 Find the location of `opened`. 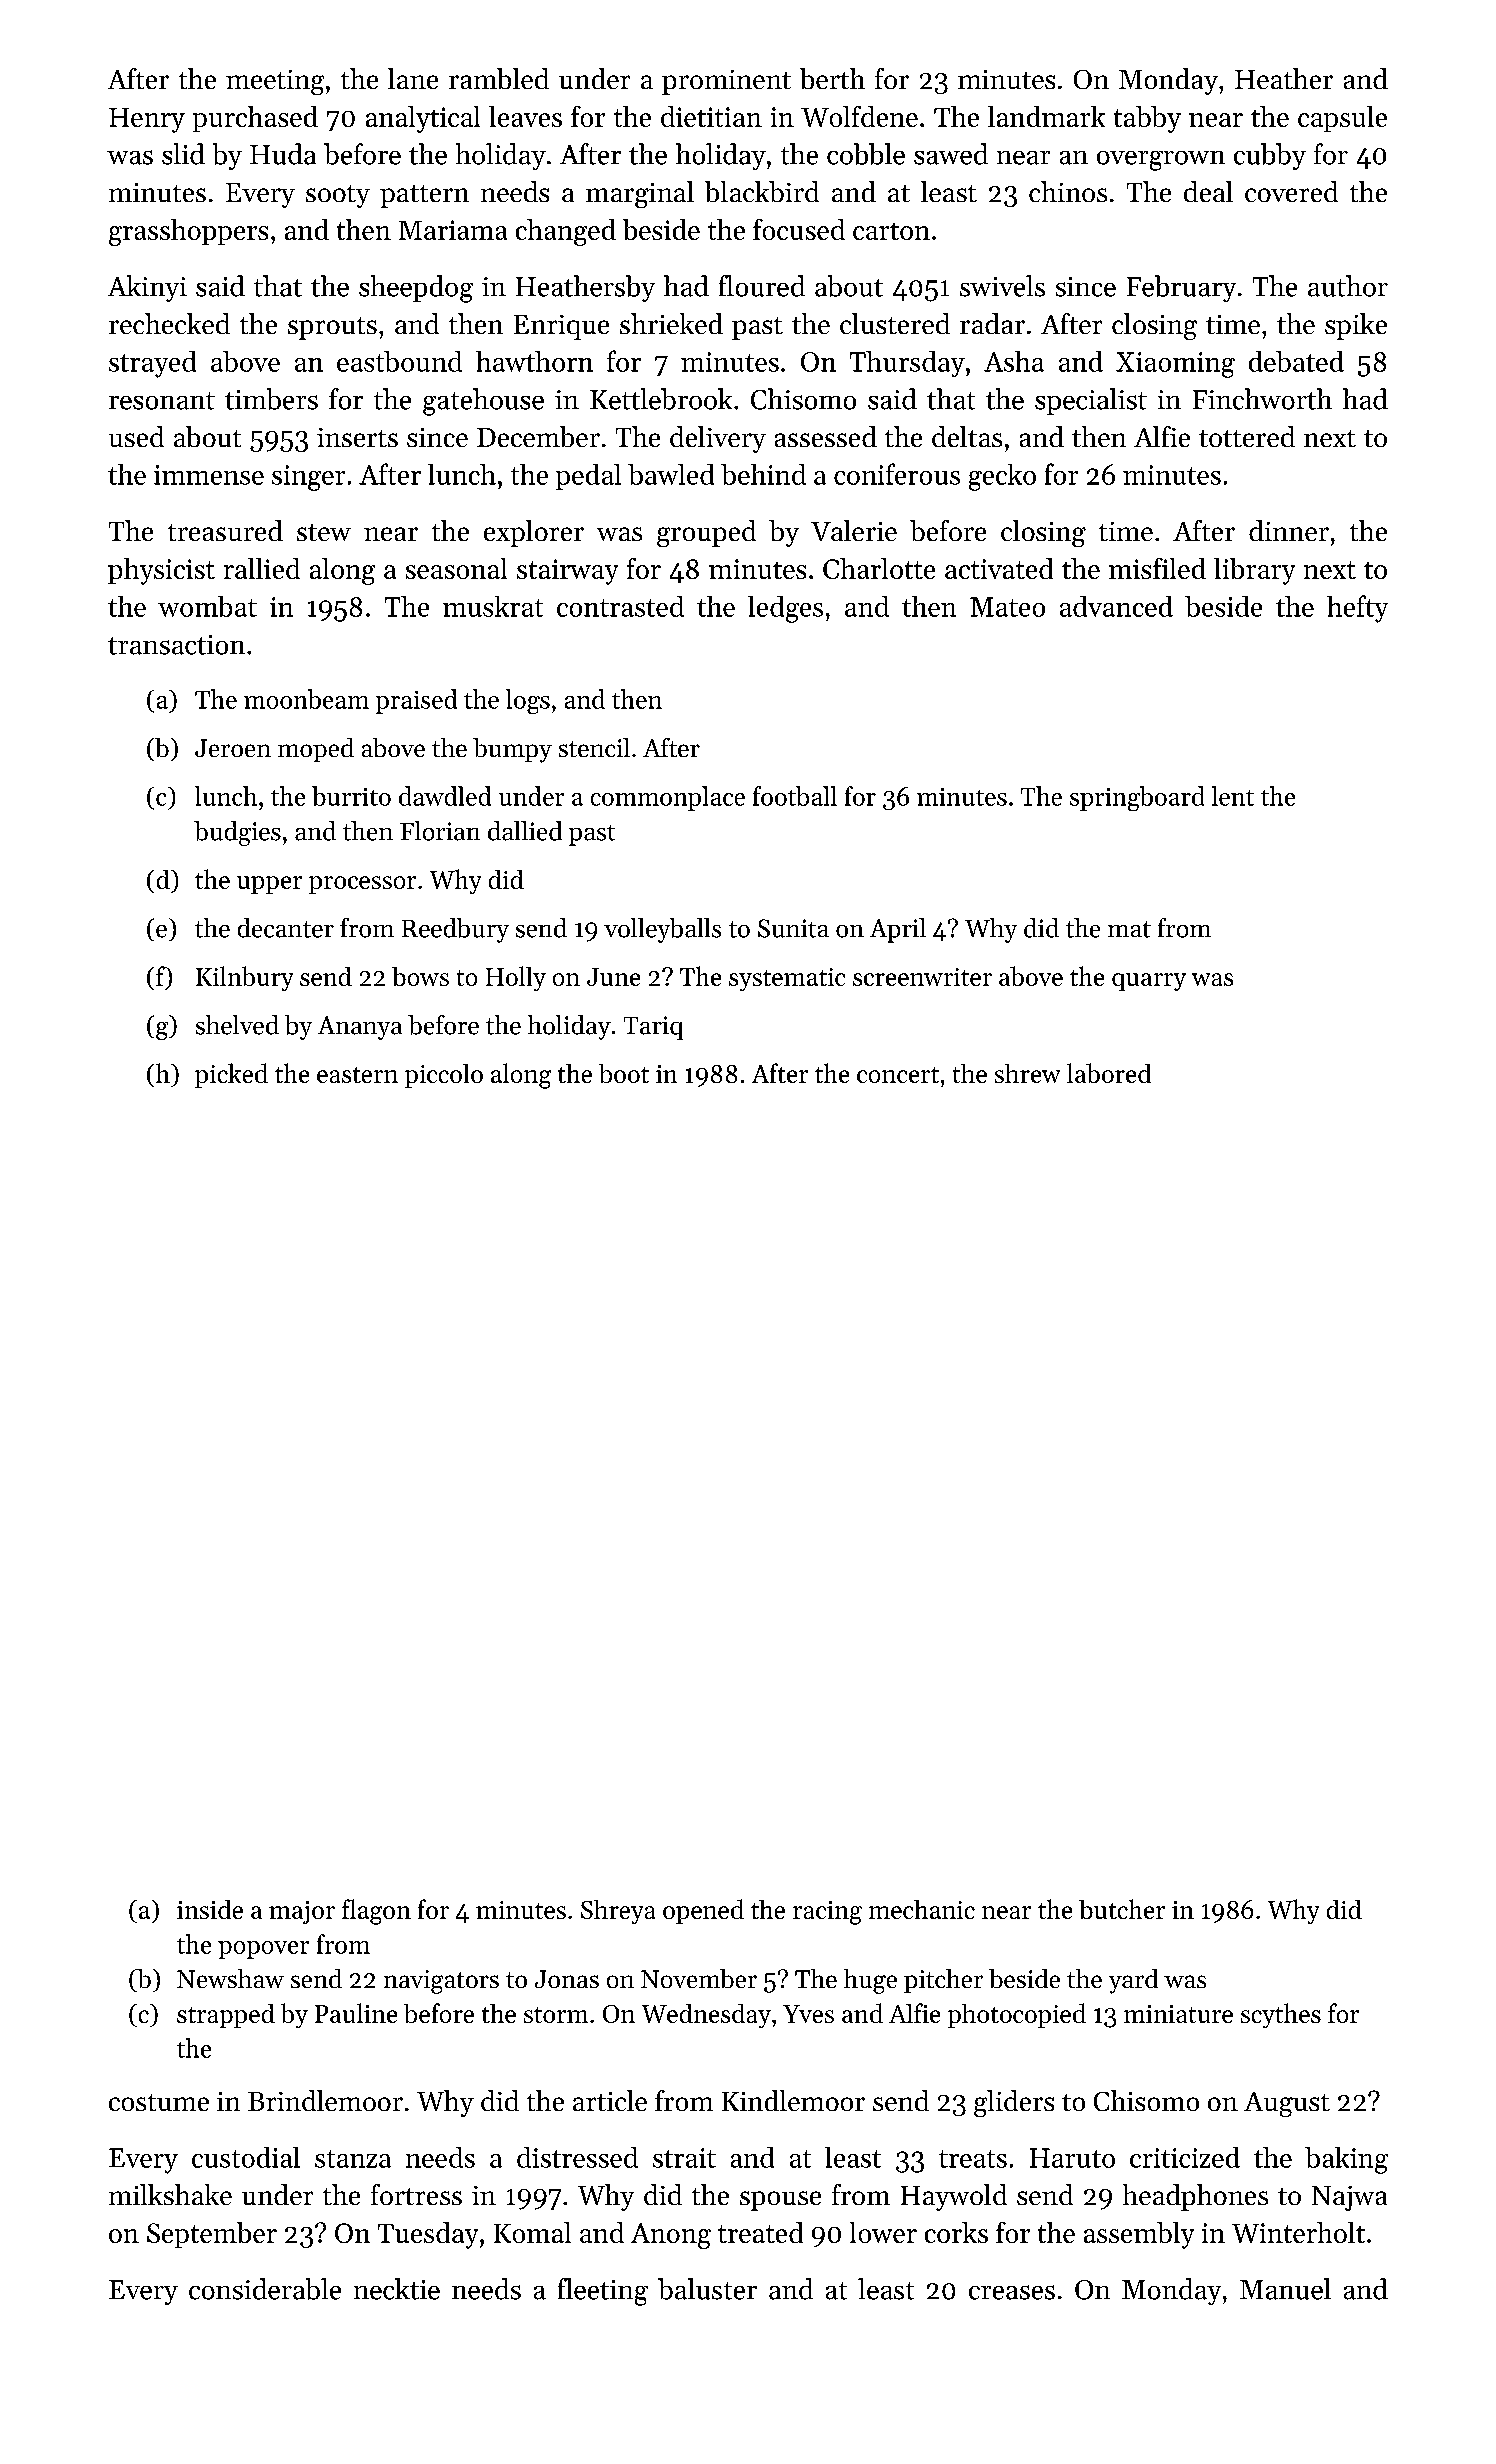

opened is located at coordinates (703, 1911).
